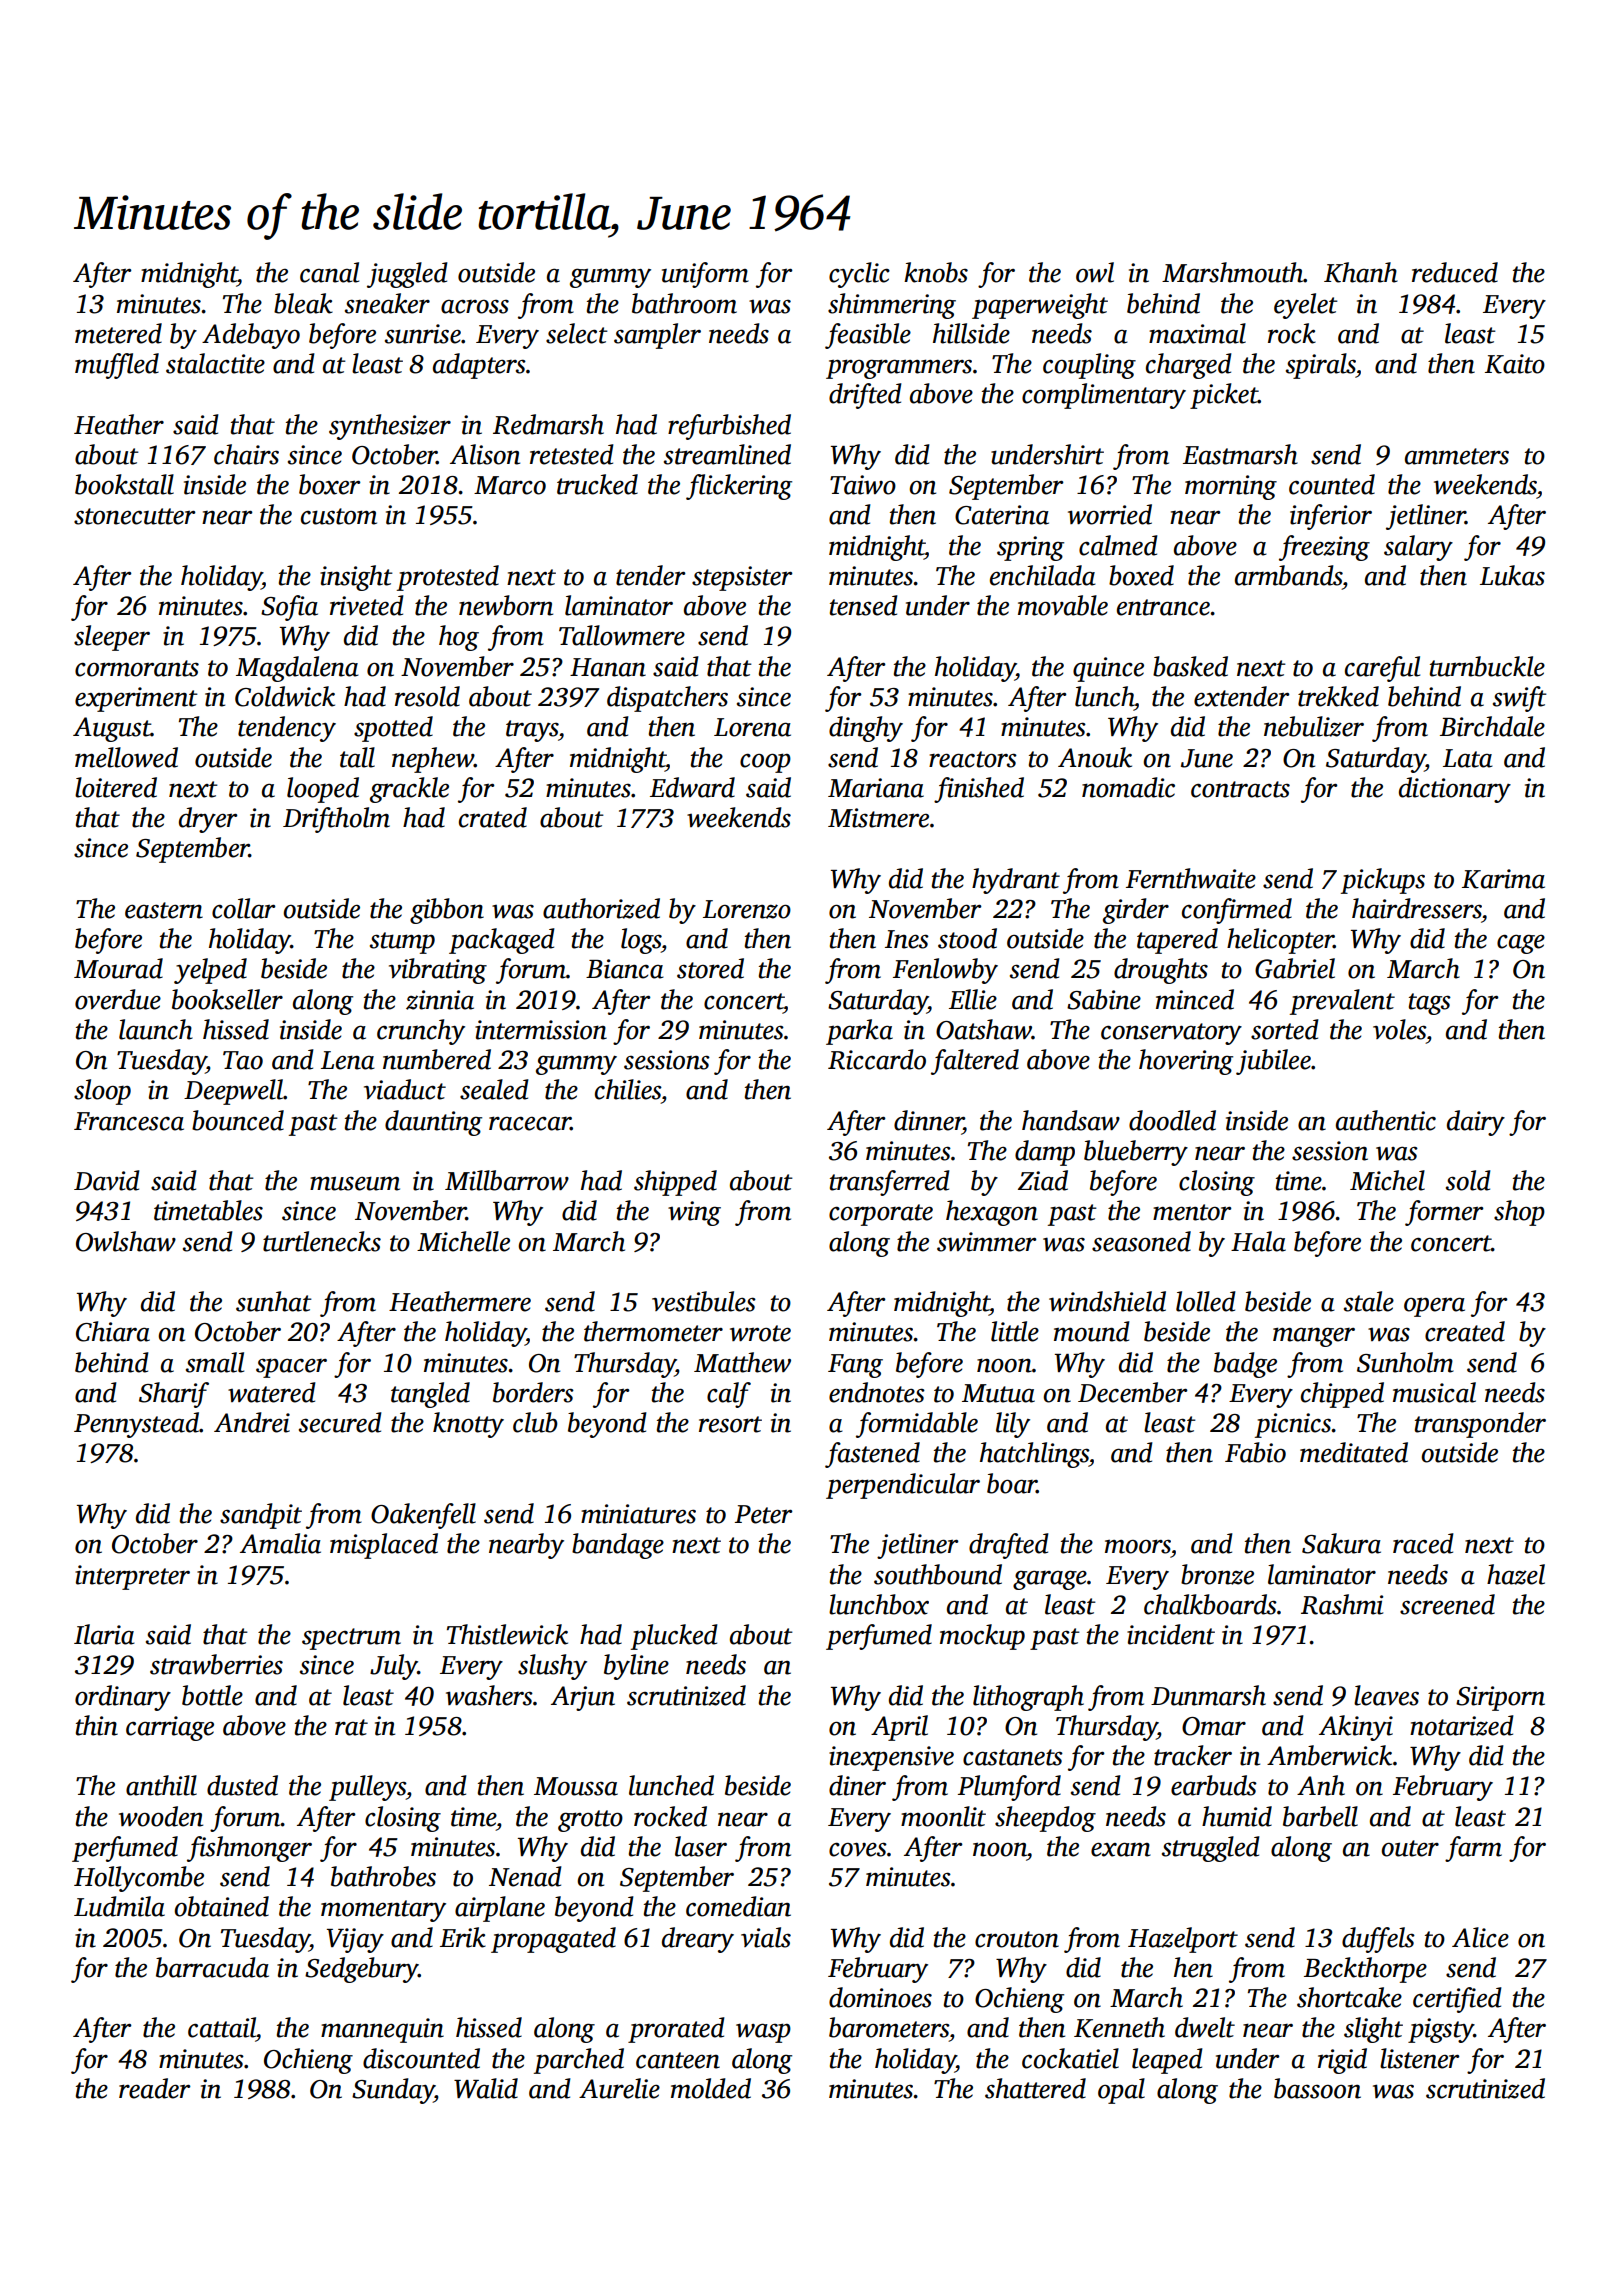 The image size is (1620, 2292). What do you see at coordinates (705, 275) in the screenshot?
I see `uniform` at bounding box center [705, 275].
